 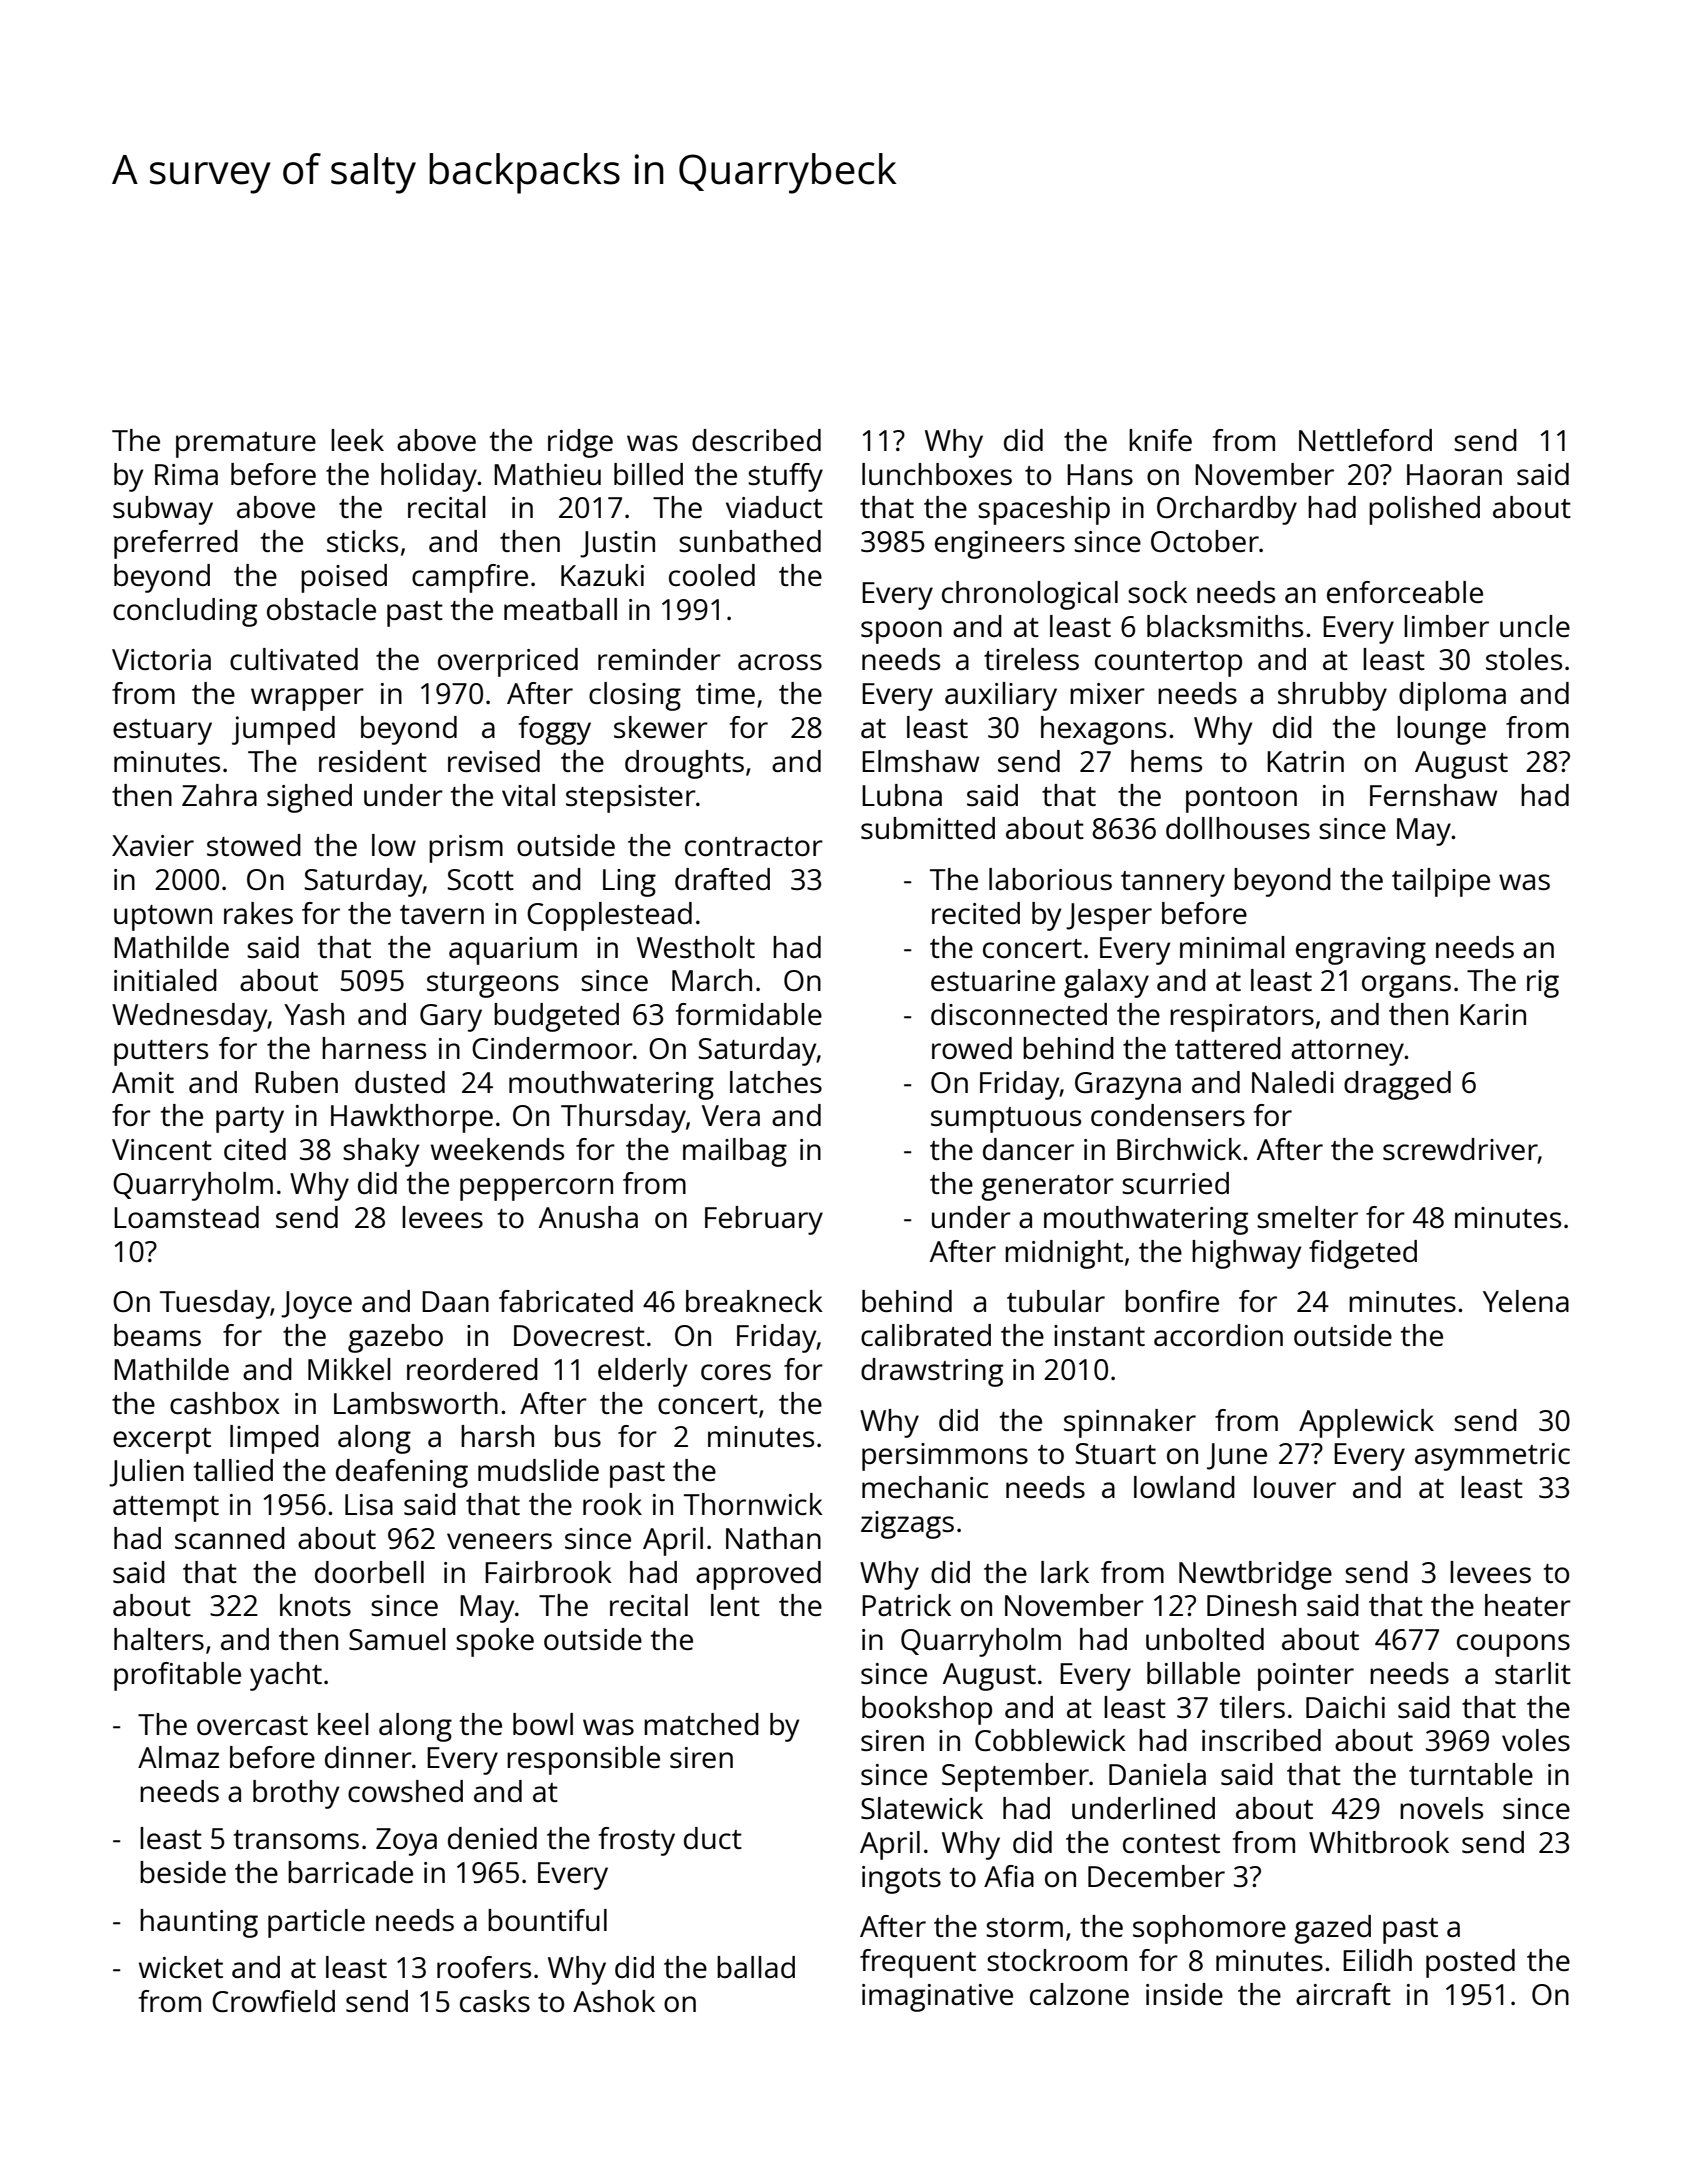 What do you see at coordinates (1454, 474) in the screenshot?
I see `Haoran` at bounding box center [1454, 474].
